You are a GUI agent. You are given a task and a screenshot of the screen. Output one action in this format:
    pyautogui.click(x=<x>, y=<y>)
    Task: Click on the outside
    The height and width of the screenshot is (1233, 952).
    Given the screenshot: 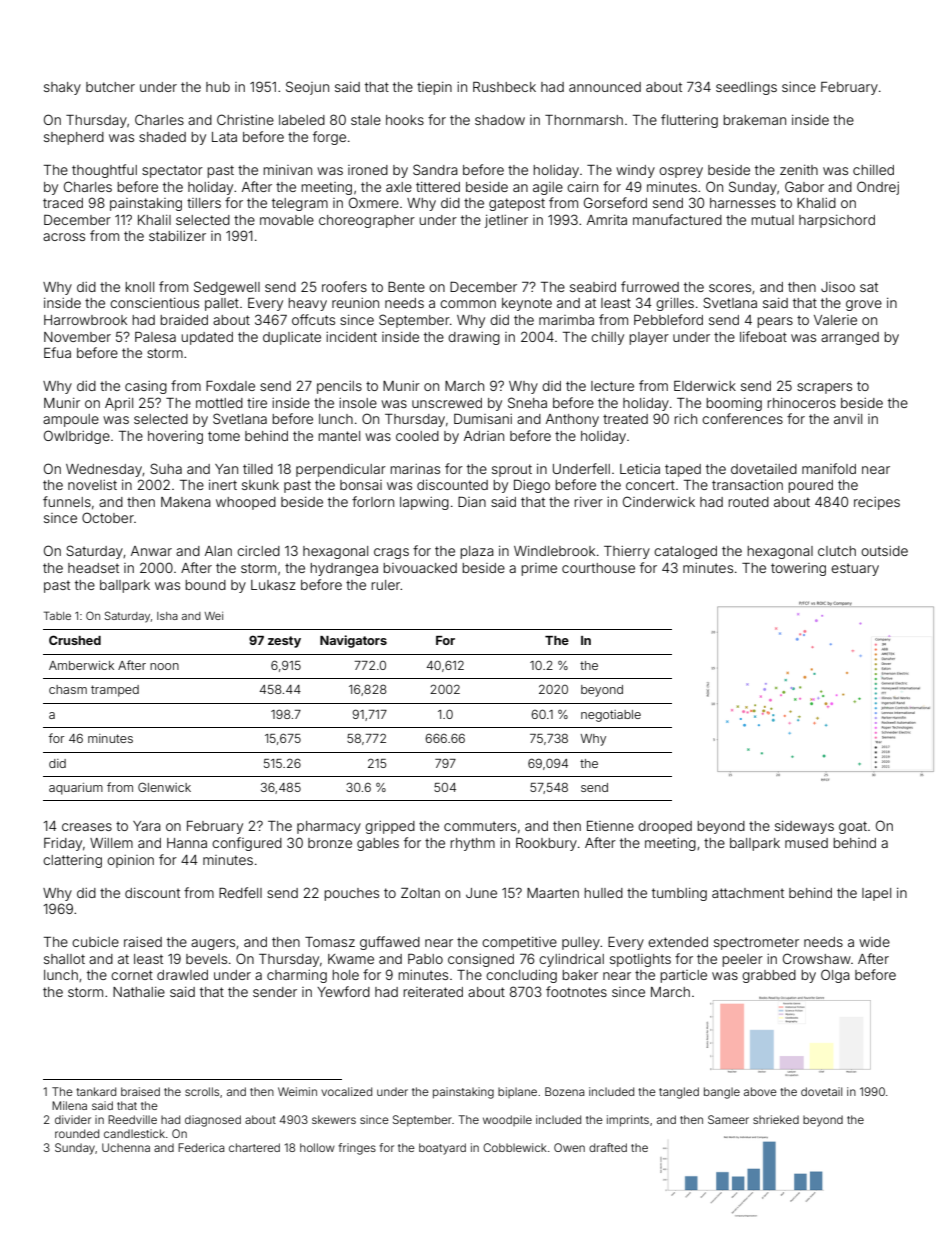 What is the action you would take?
    pyautogui.click(x=884, y=551)
